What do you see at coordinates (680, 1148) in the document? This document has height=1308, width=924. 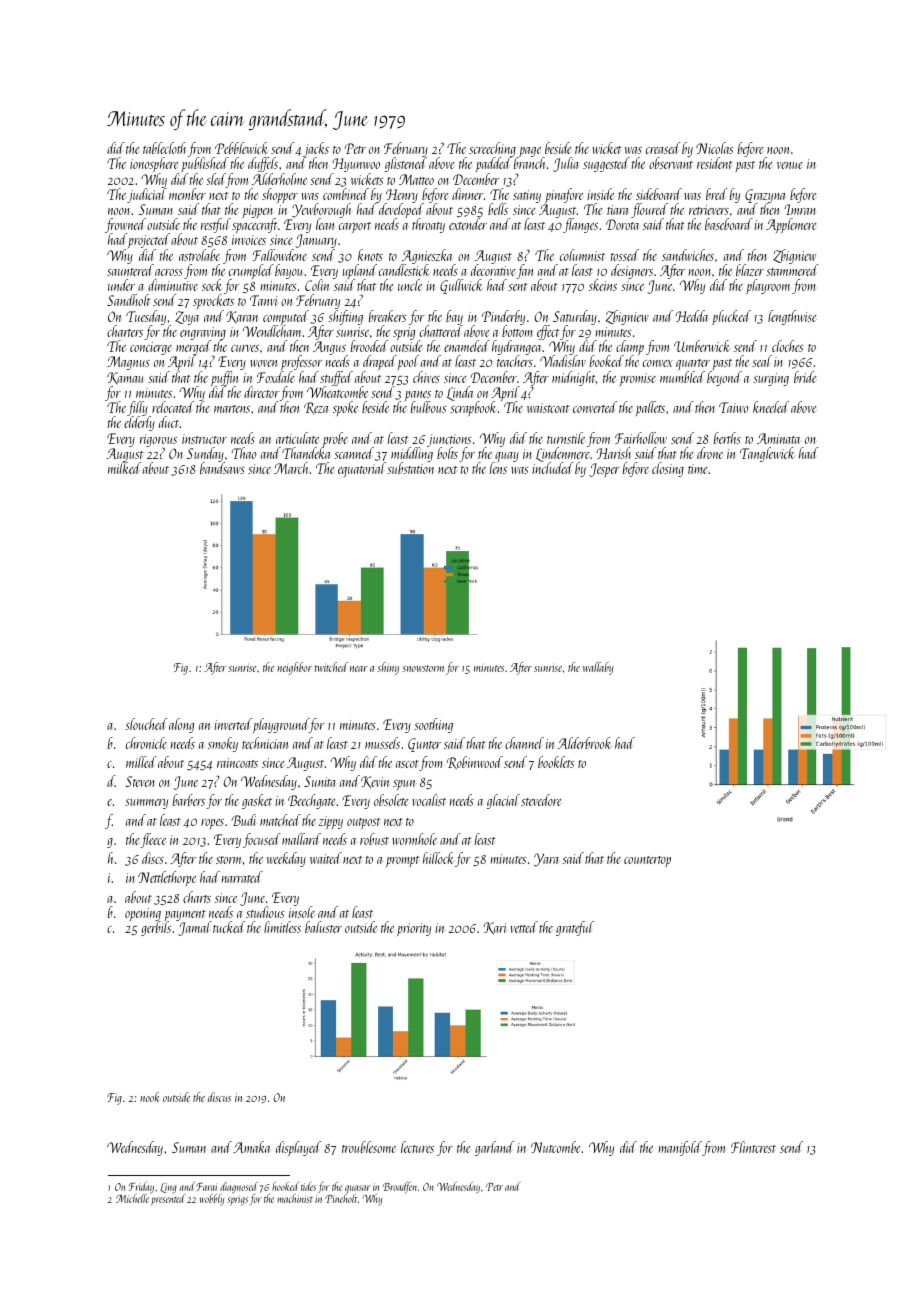 I see `manifold` at bounding box center [680, 1148].
